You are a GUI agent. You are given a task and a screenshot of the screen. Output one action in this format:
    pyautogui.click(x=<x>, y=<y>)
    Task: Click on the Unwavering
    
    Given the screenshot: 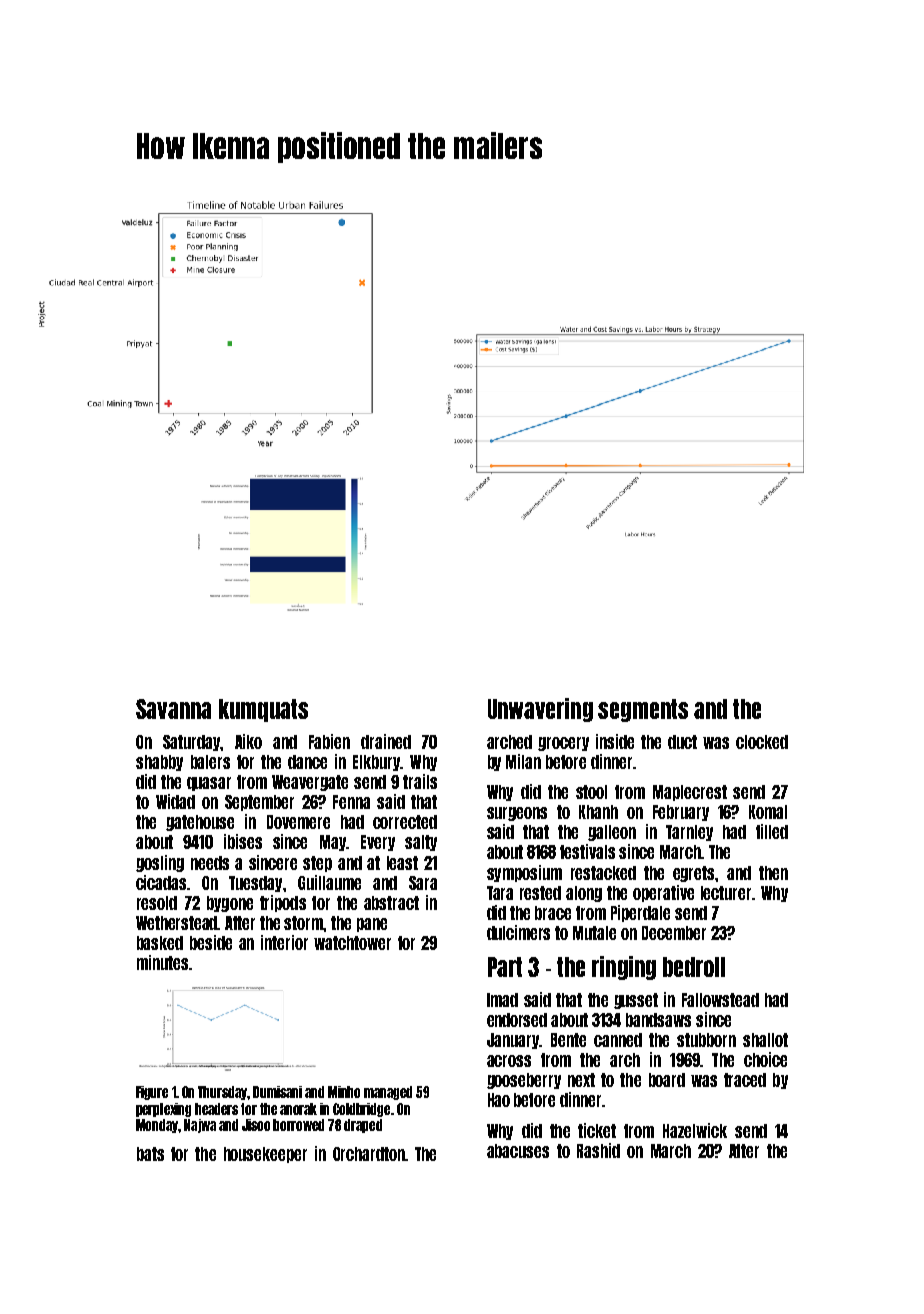 What is the action you would take?
    pyautogui.click(x=540, y=710)
